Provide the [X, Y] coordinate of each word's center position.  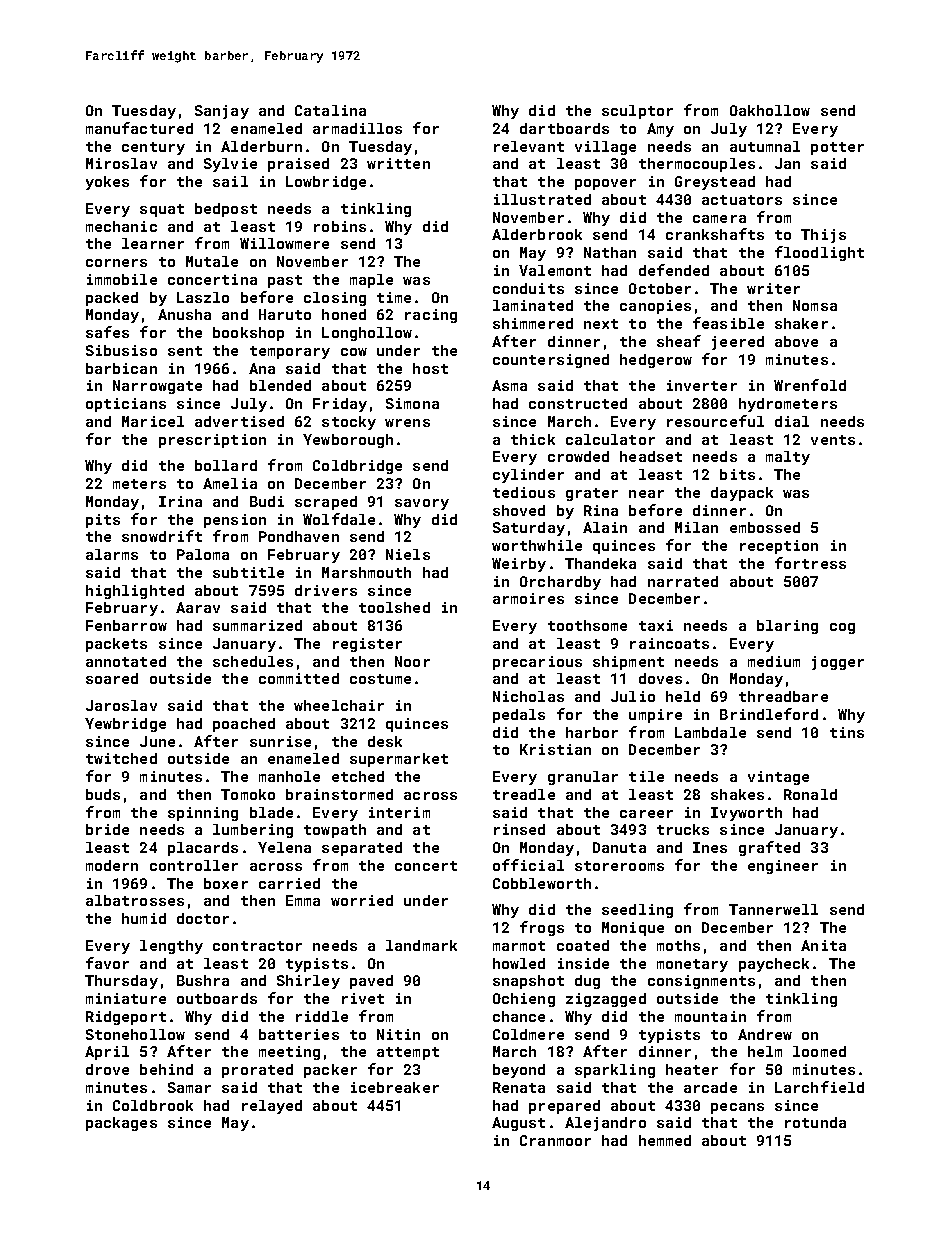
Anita [823, 945]
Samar [189, 1087]
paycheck [774, 965]
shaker [801, 323]
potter [837, 148]
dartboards [564, 128]
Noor [412, 661]
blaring [787, 627]
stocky [349, 423]
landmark [421, 945]
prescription [212, 441]
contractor [257, 946]
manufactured [139, 128]
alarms [112, 554]
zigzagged [606, 1000]
